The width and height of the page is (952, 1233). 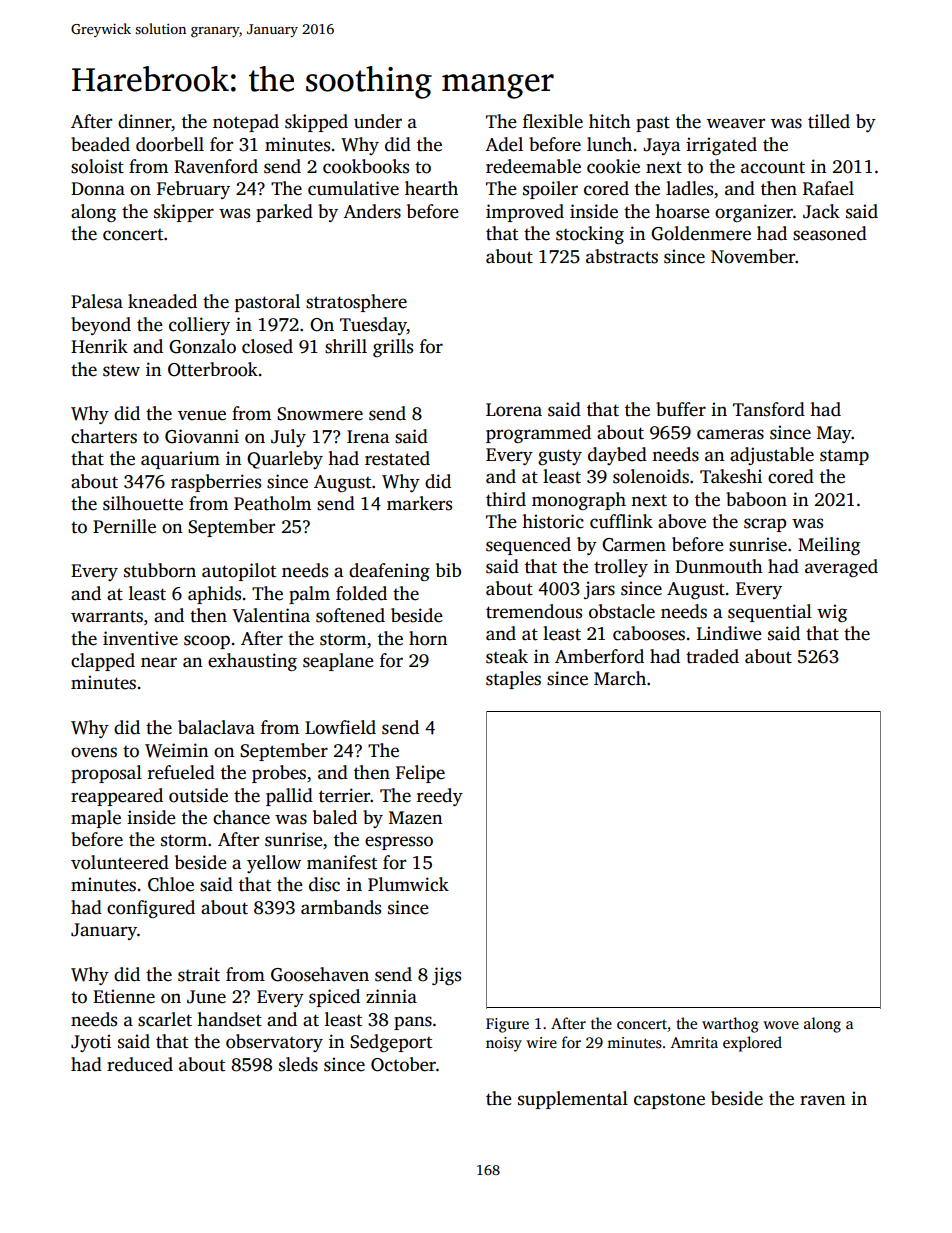 What do you see at coordinates (610, 121) in the page?
I see `hitch` at bounding box center [610, 121].
